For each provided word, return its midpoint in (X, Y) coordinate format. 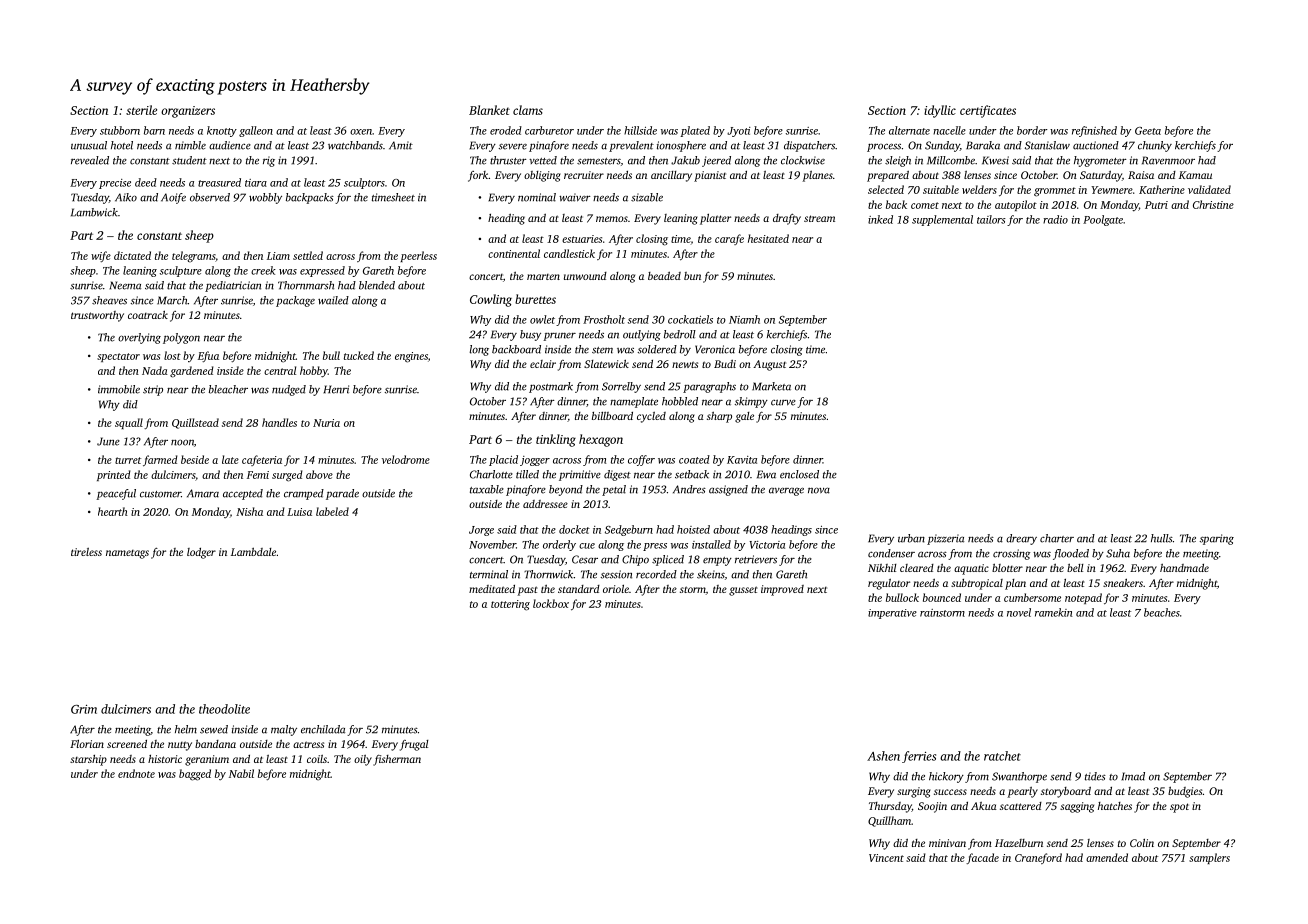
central (280, 370)
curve (783, 402)
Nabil (241, 773)
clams (528, 110)
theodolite (224, 709)
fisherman (397, 760)
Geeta (1148, 131)
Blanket (489, 110)
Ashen (883, 756)
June (108, 441)
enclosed (799, 474)
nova (819, 490)
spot (1179, 808)
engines (411, 357)
